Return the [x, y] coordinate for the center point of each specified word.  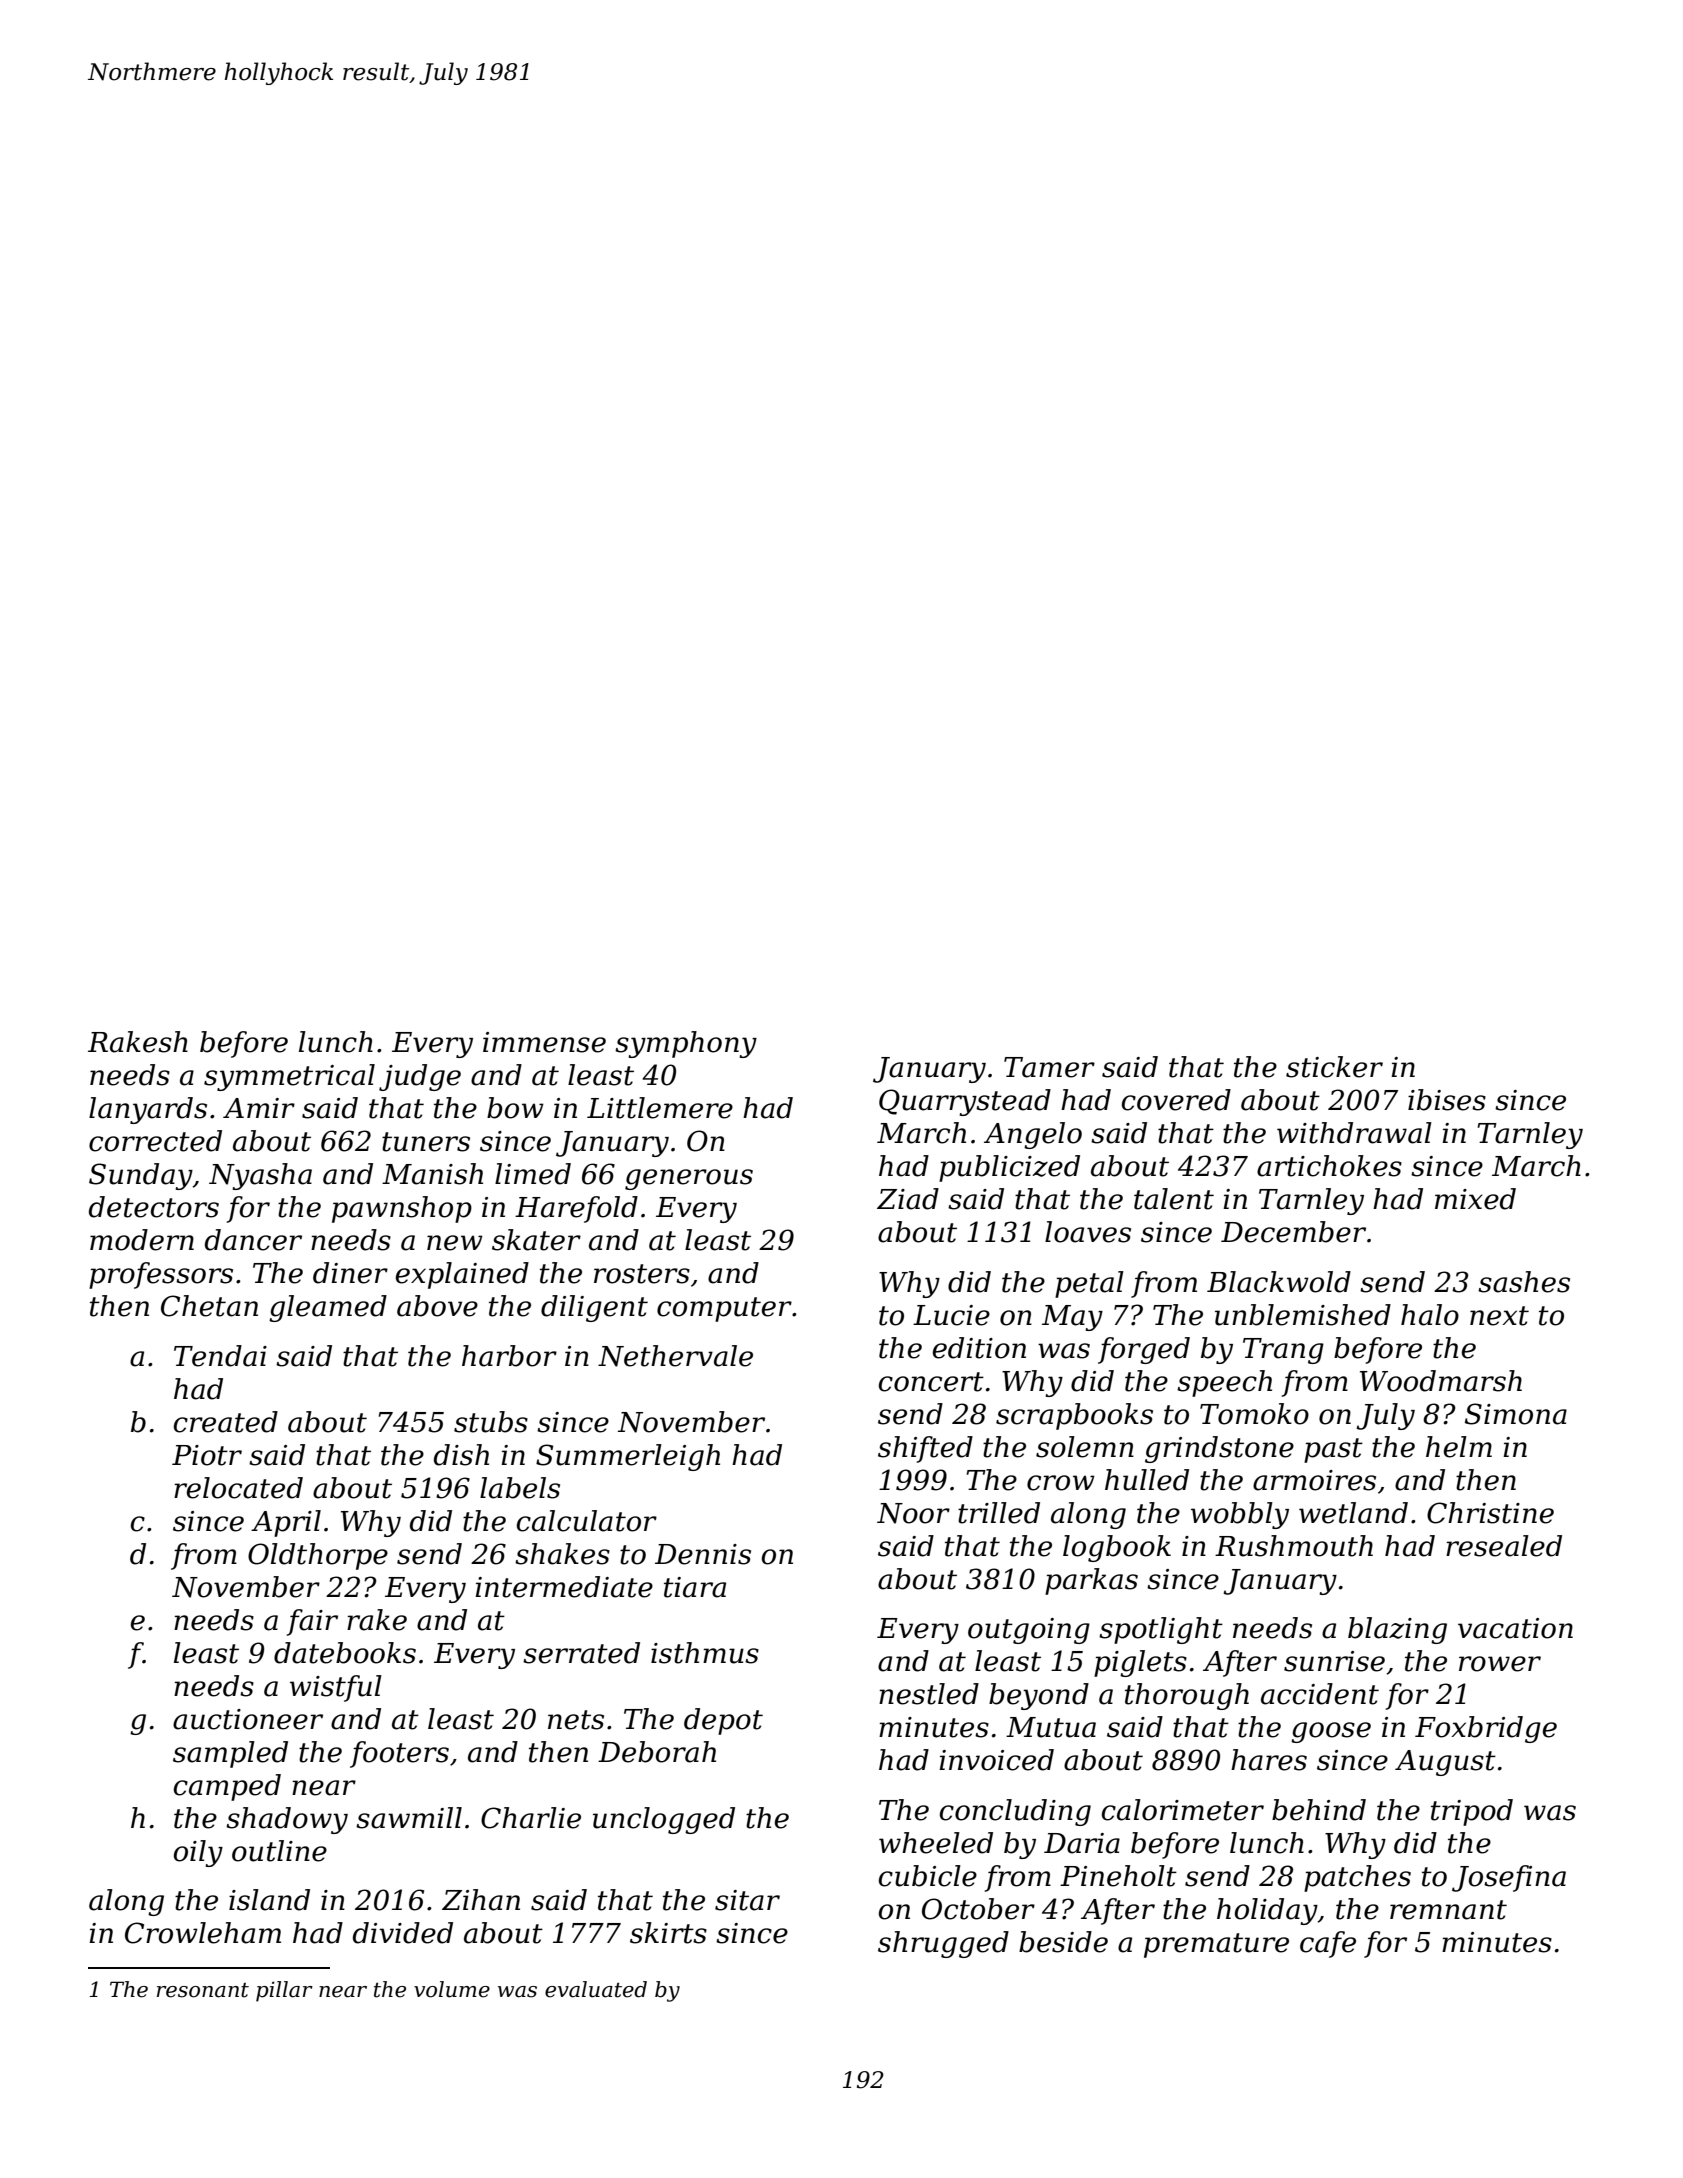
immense [544, 1042]
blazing [1397, 1630]
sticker [1334, 1067]
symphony [686, 1044]
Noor [913, 1513]
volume [452, 1989]
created [226, 1422]
